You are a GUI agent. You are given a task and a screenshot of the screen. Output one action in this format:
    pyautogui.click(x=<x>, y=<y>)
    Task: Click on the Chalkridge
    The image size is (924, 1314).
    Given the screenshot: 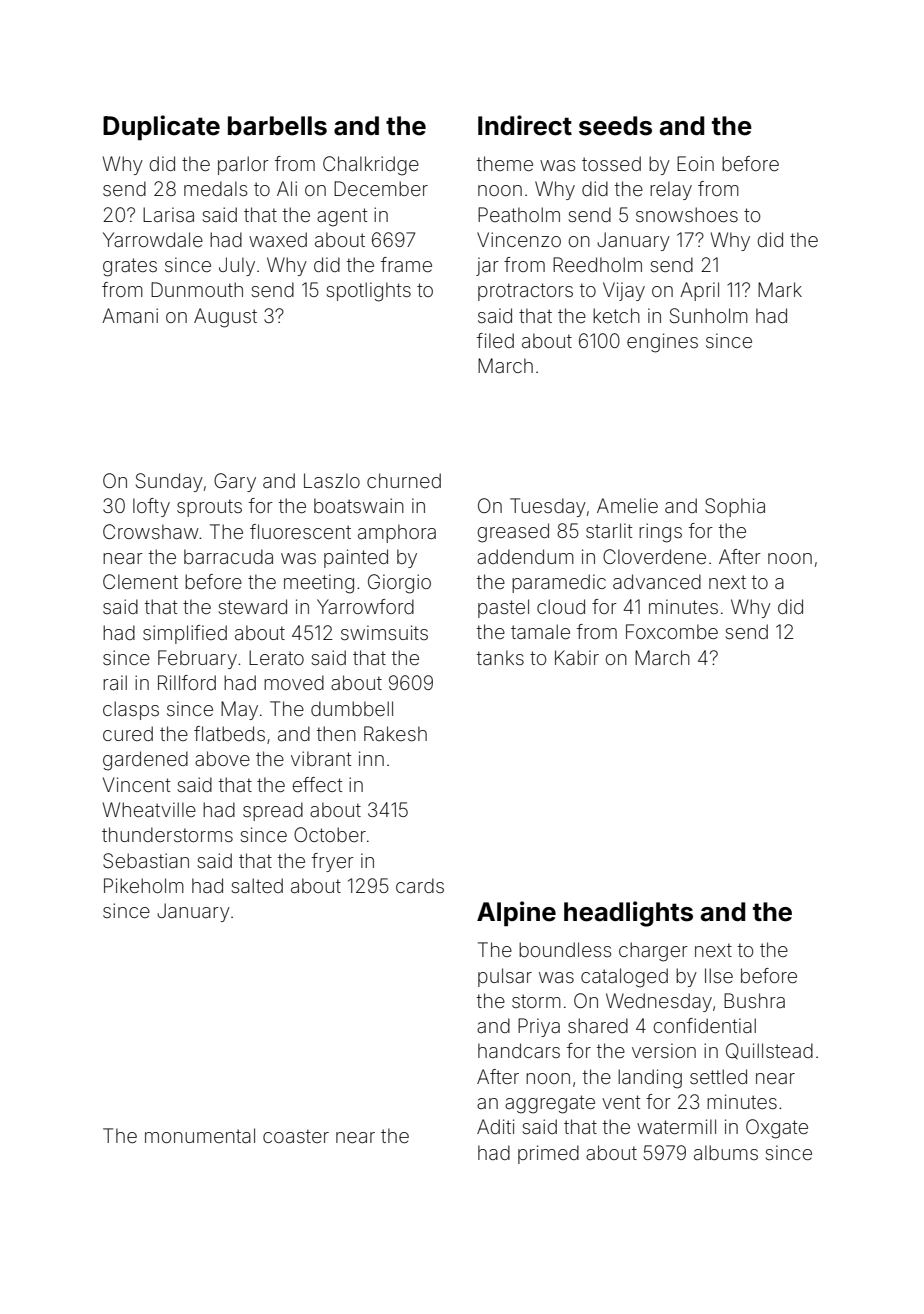 What is the action you would take?
    pyautogui.click(x=371, y=166)
